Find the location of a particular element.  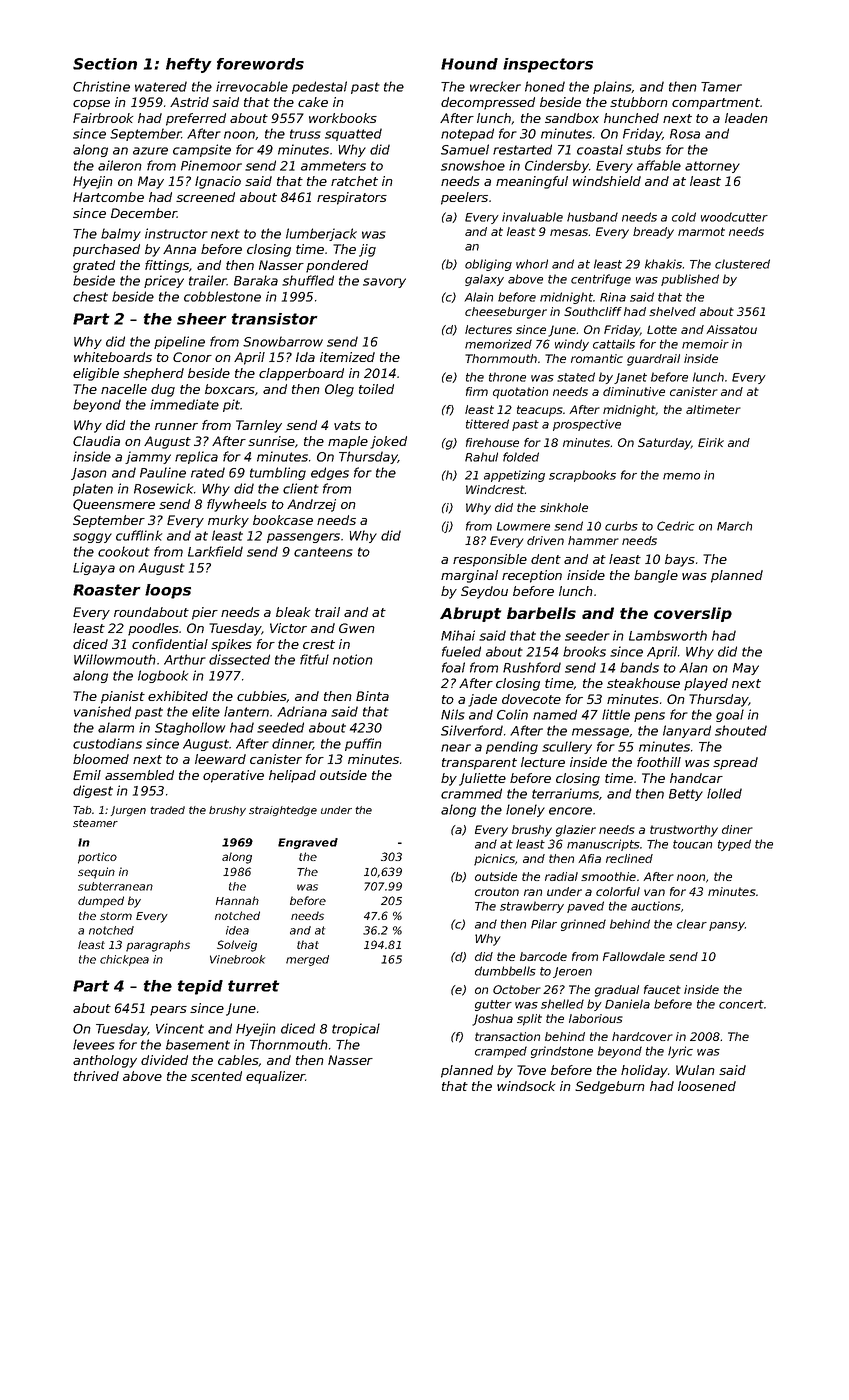

played is located at coordinates (706, 684).
